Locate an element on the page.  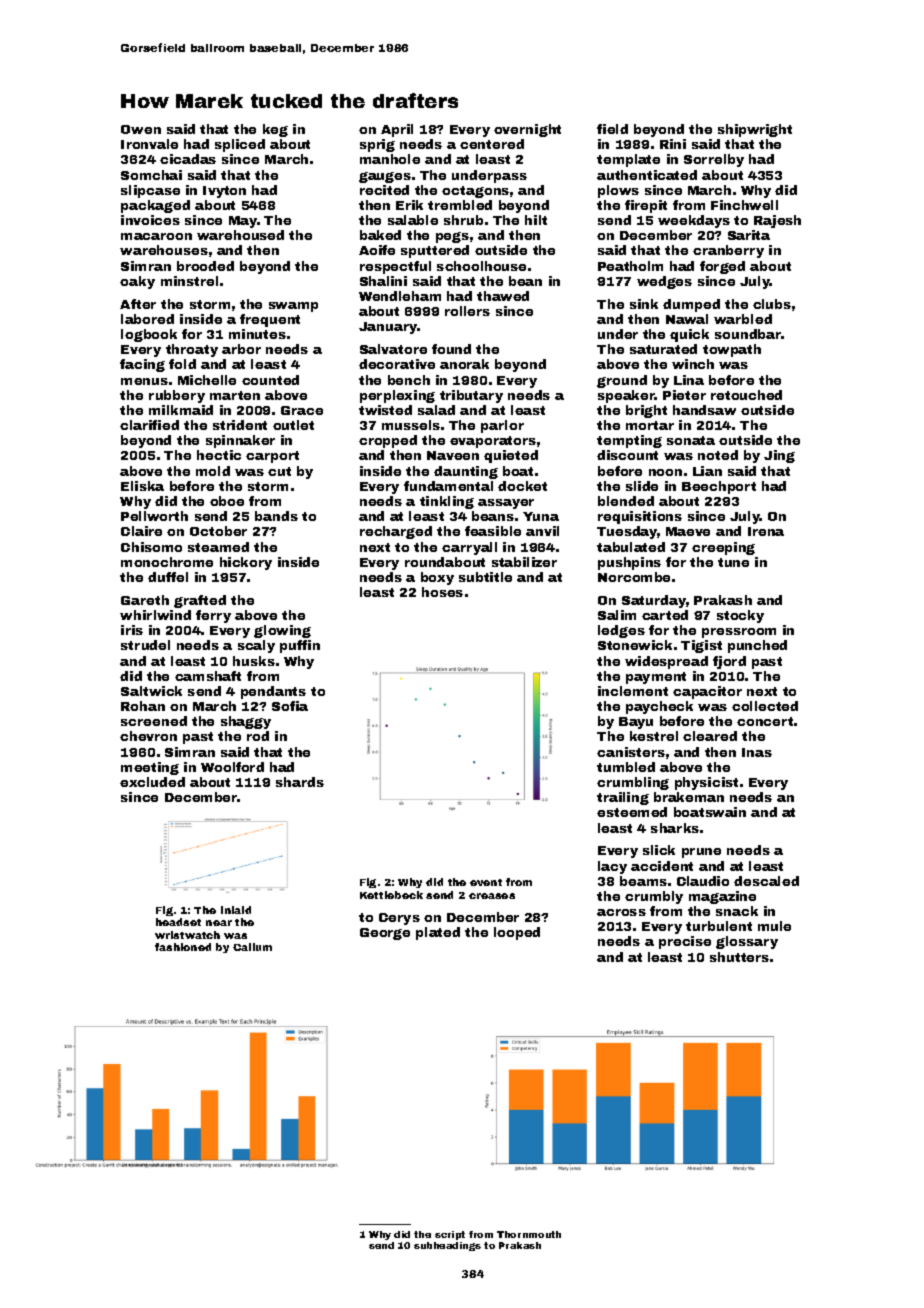
Owen is located at coordinates (141, 129).
